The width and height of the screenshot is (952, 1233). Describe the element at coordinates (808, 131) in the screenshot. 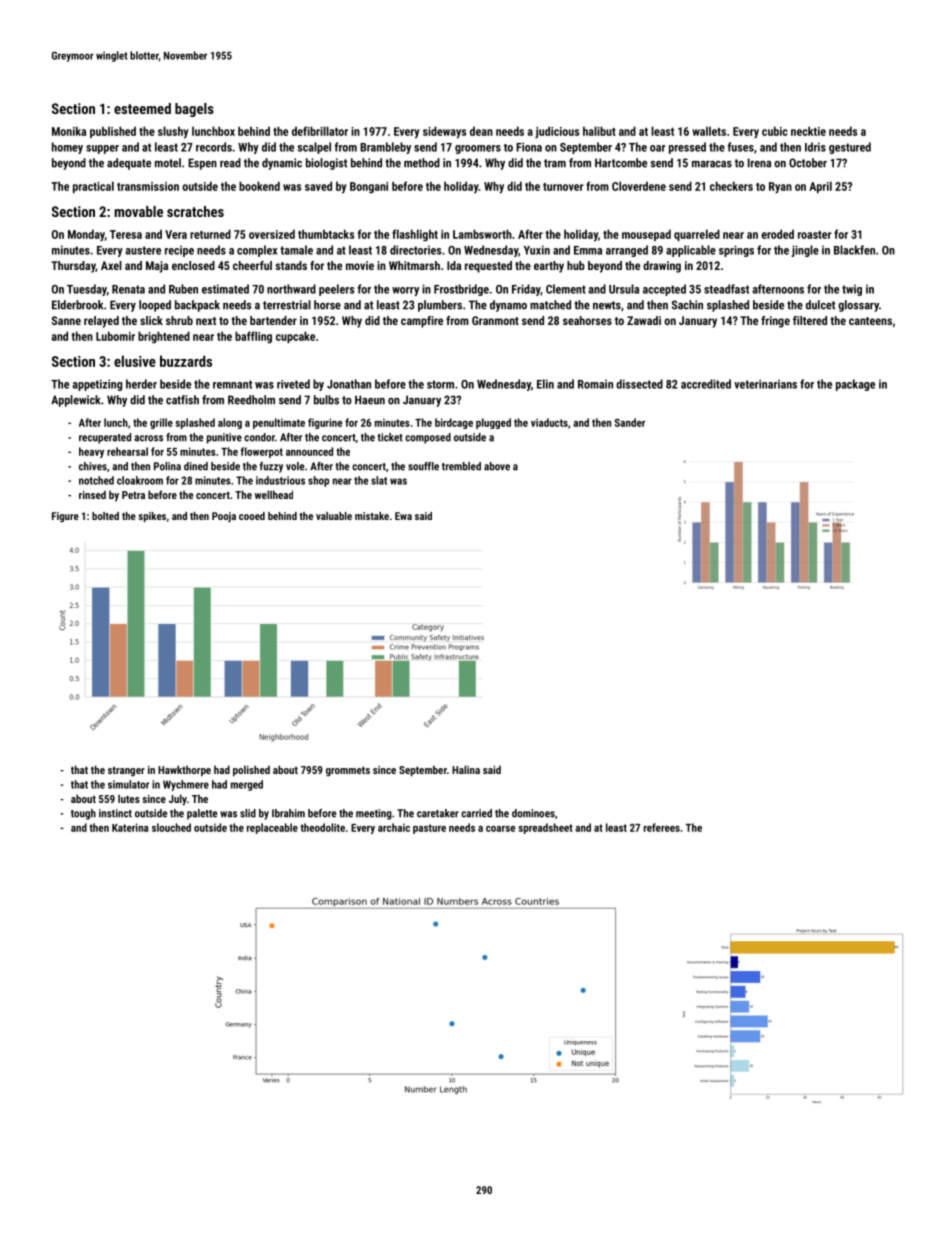

I see `necktie` at that location.
